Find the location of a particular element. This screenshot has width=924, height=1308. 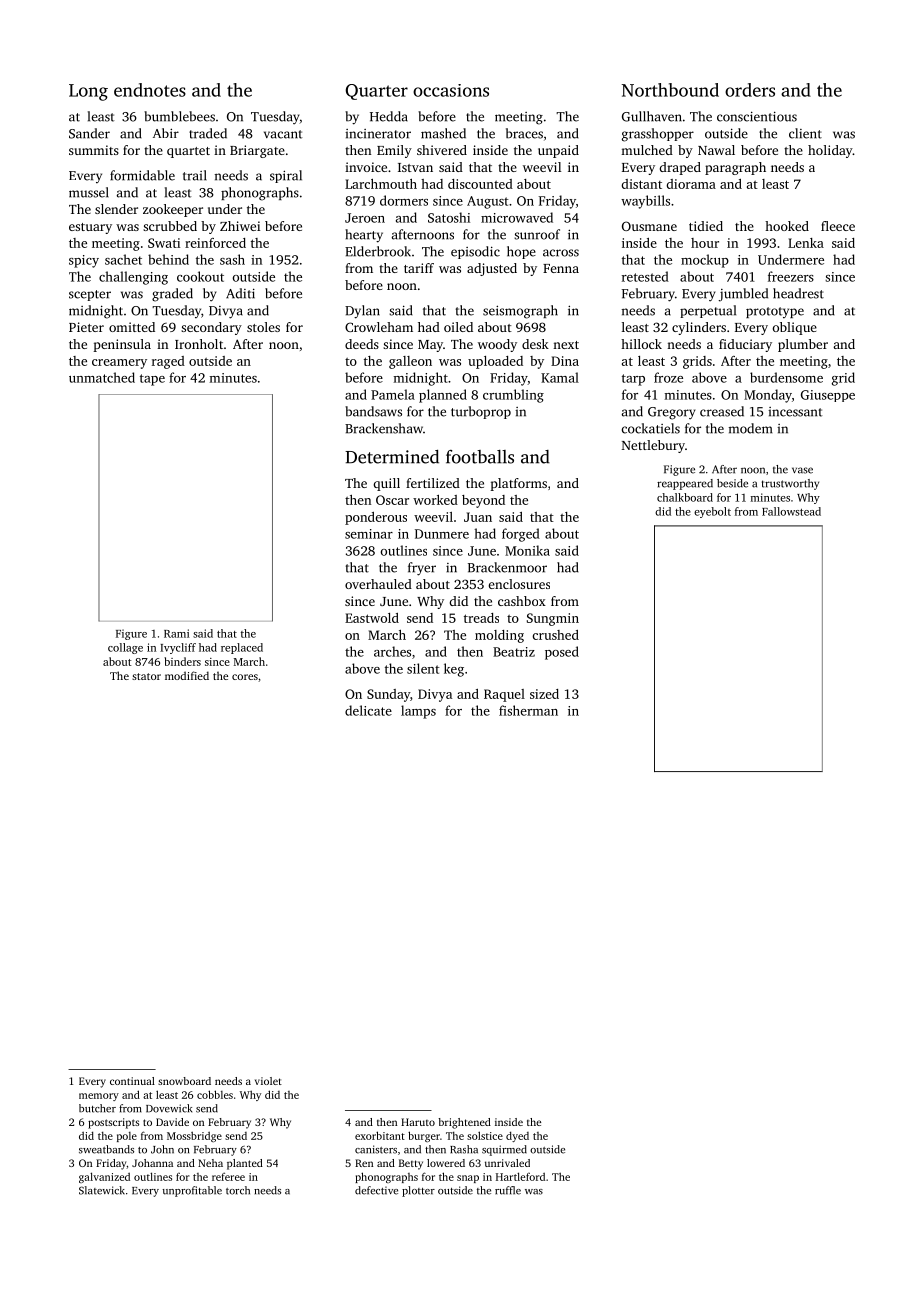

Hartleford is located at coordinates (520, 1176).
